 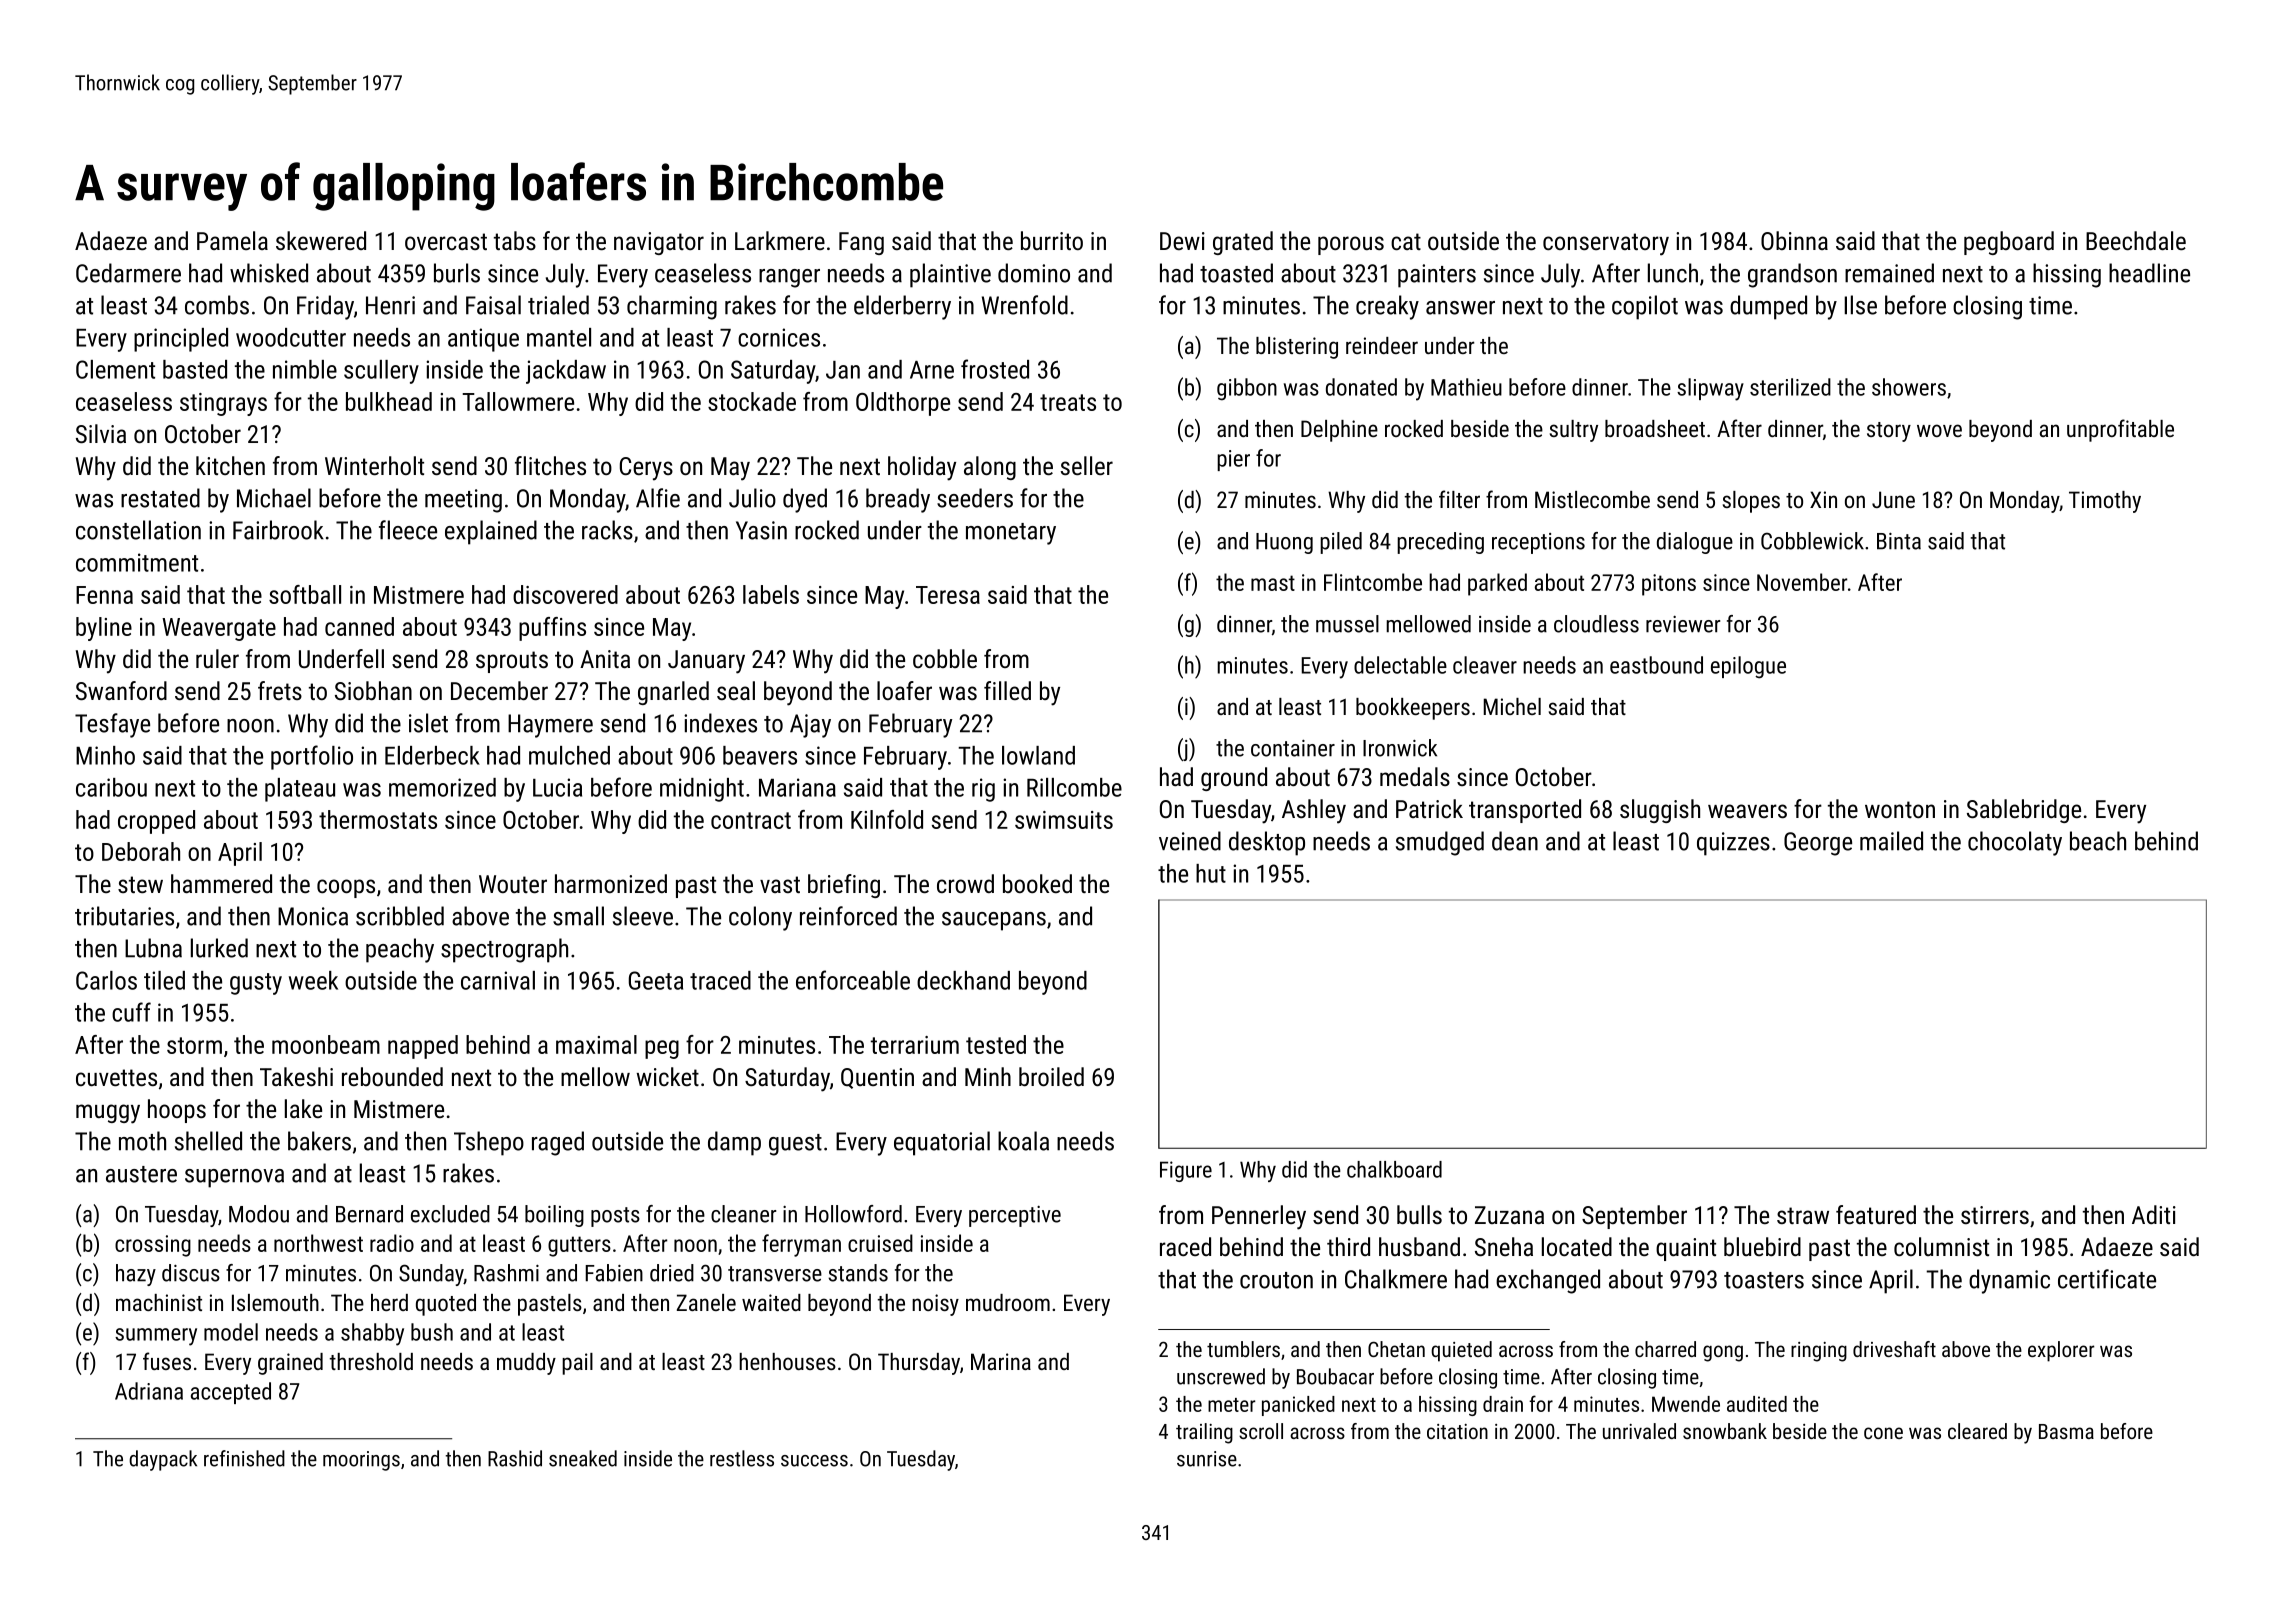 What do you see at coordinates (2098, 841) in the screenshot?
I see `beach` at bounding box center [2098, 841].
